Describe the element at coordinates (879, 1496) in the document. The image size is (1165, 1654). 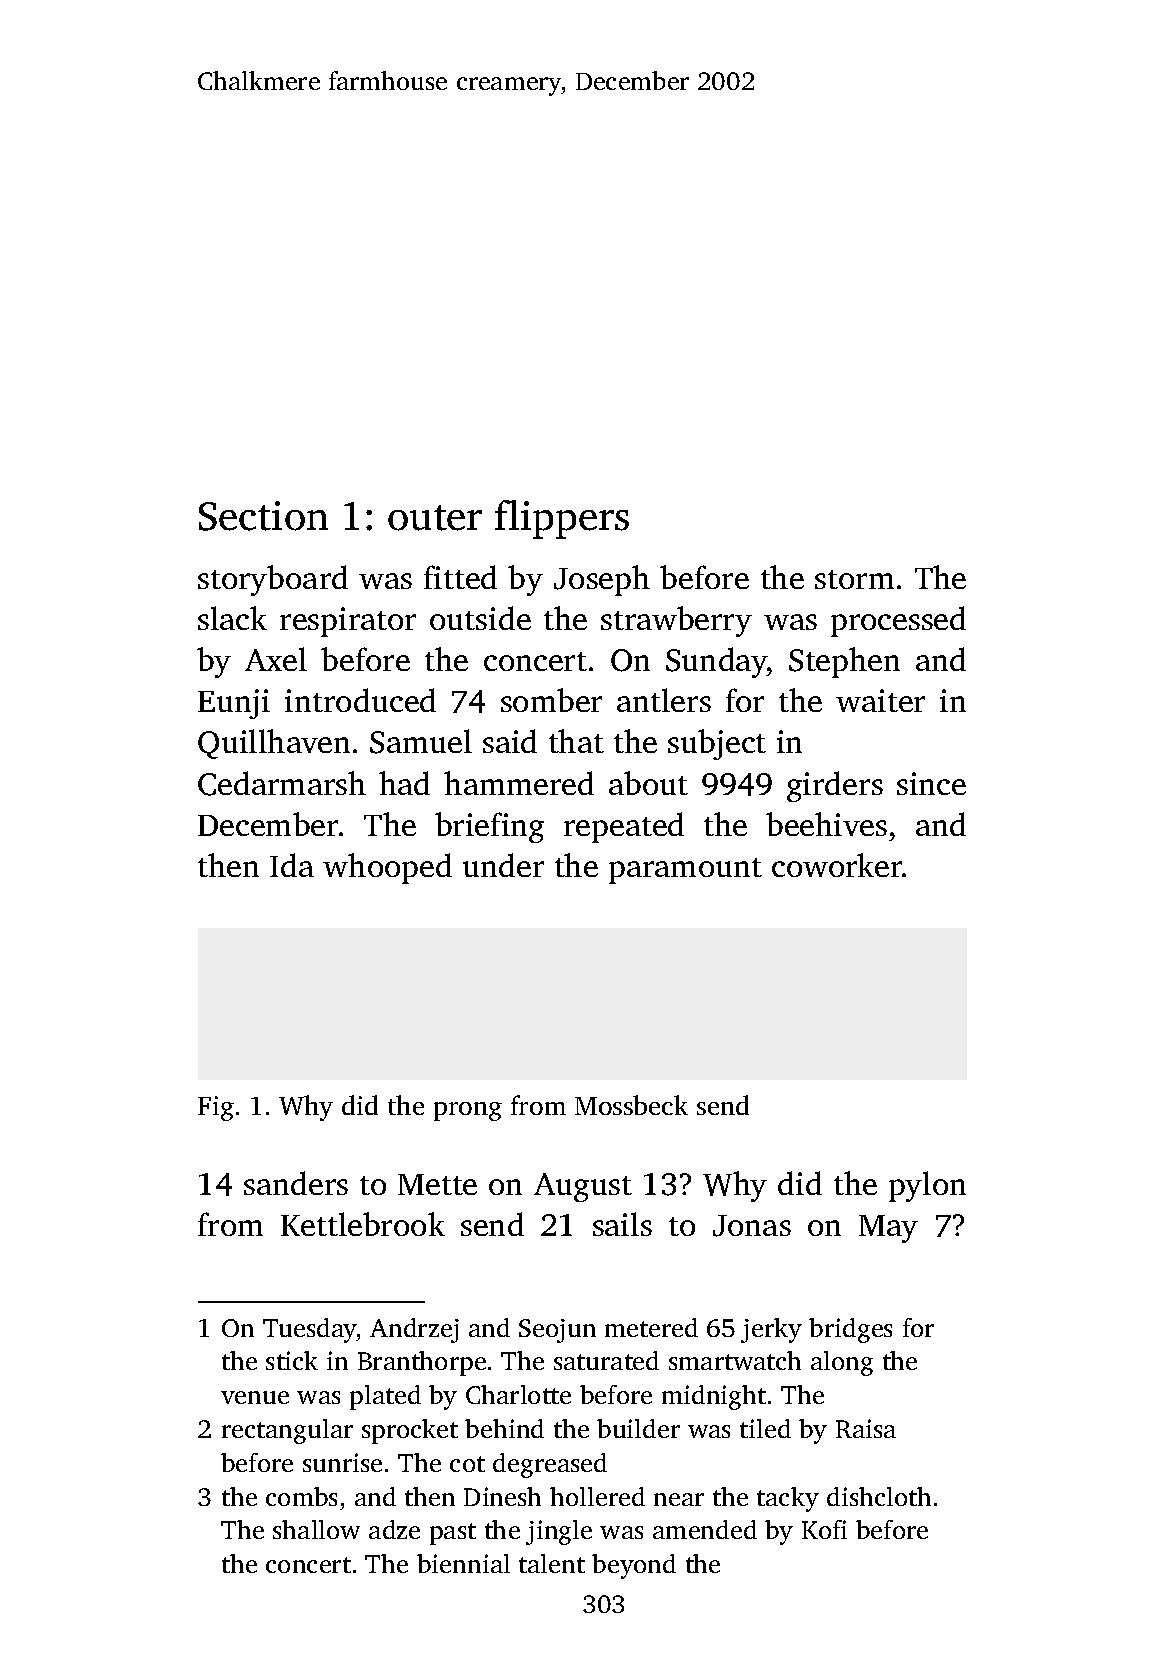
I see `dishcloth` at that location.
